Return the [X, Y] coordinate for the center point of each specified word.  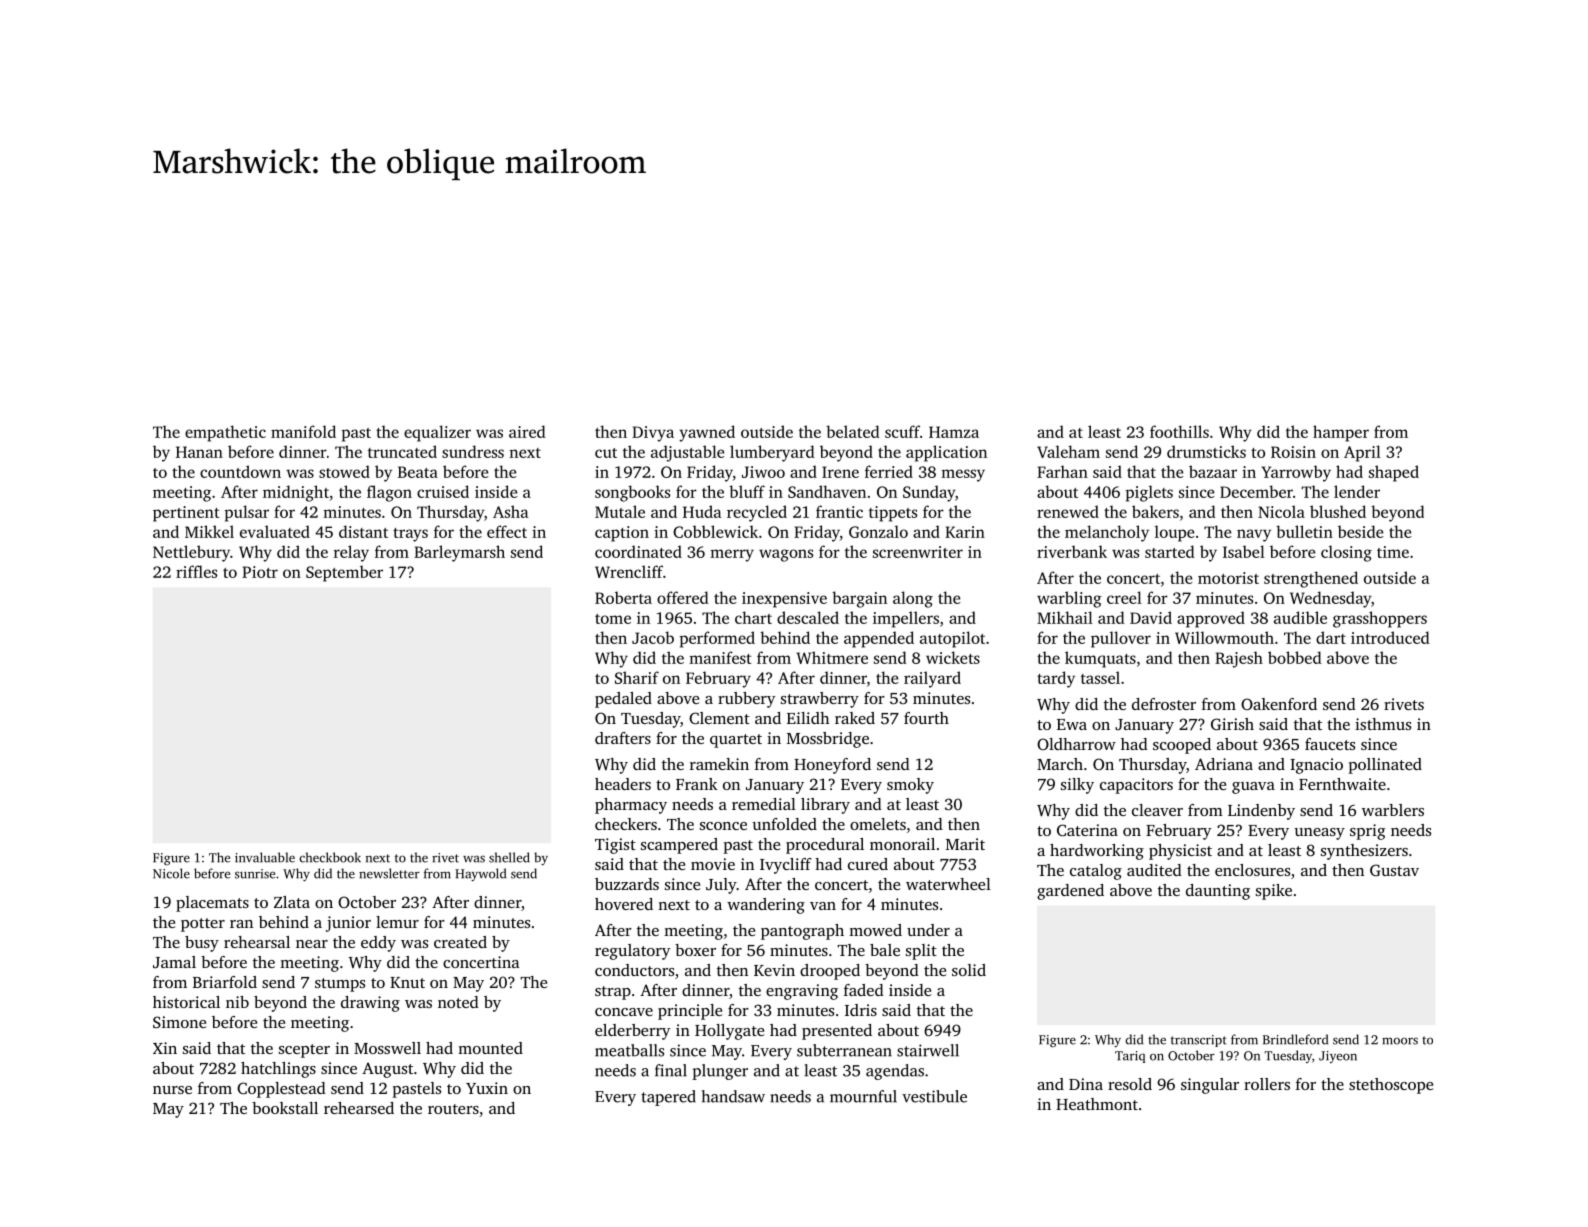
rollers [1267, 1084]
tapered [668, 1098]
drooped [830, 972]
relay [351, 553]
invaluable [265, 857]
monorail [902, 844]
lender [1357, 491]
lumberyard [772, 453]
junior [348, 924]
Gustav [1394, 870]
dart [1331, 637]
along [913, 599]
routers [453, 1109]
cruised [443, 491]
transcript [1199, 1041]
